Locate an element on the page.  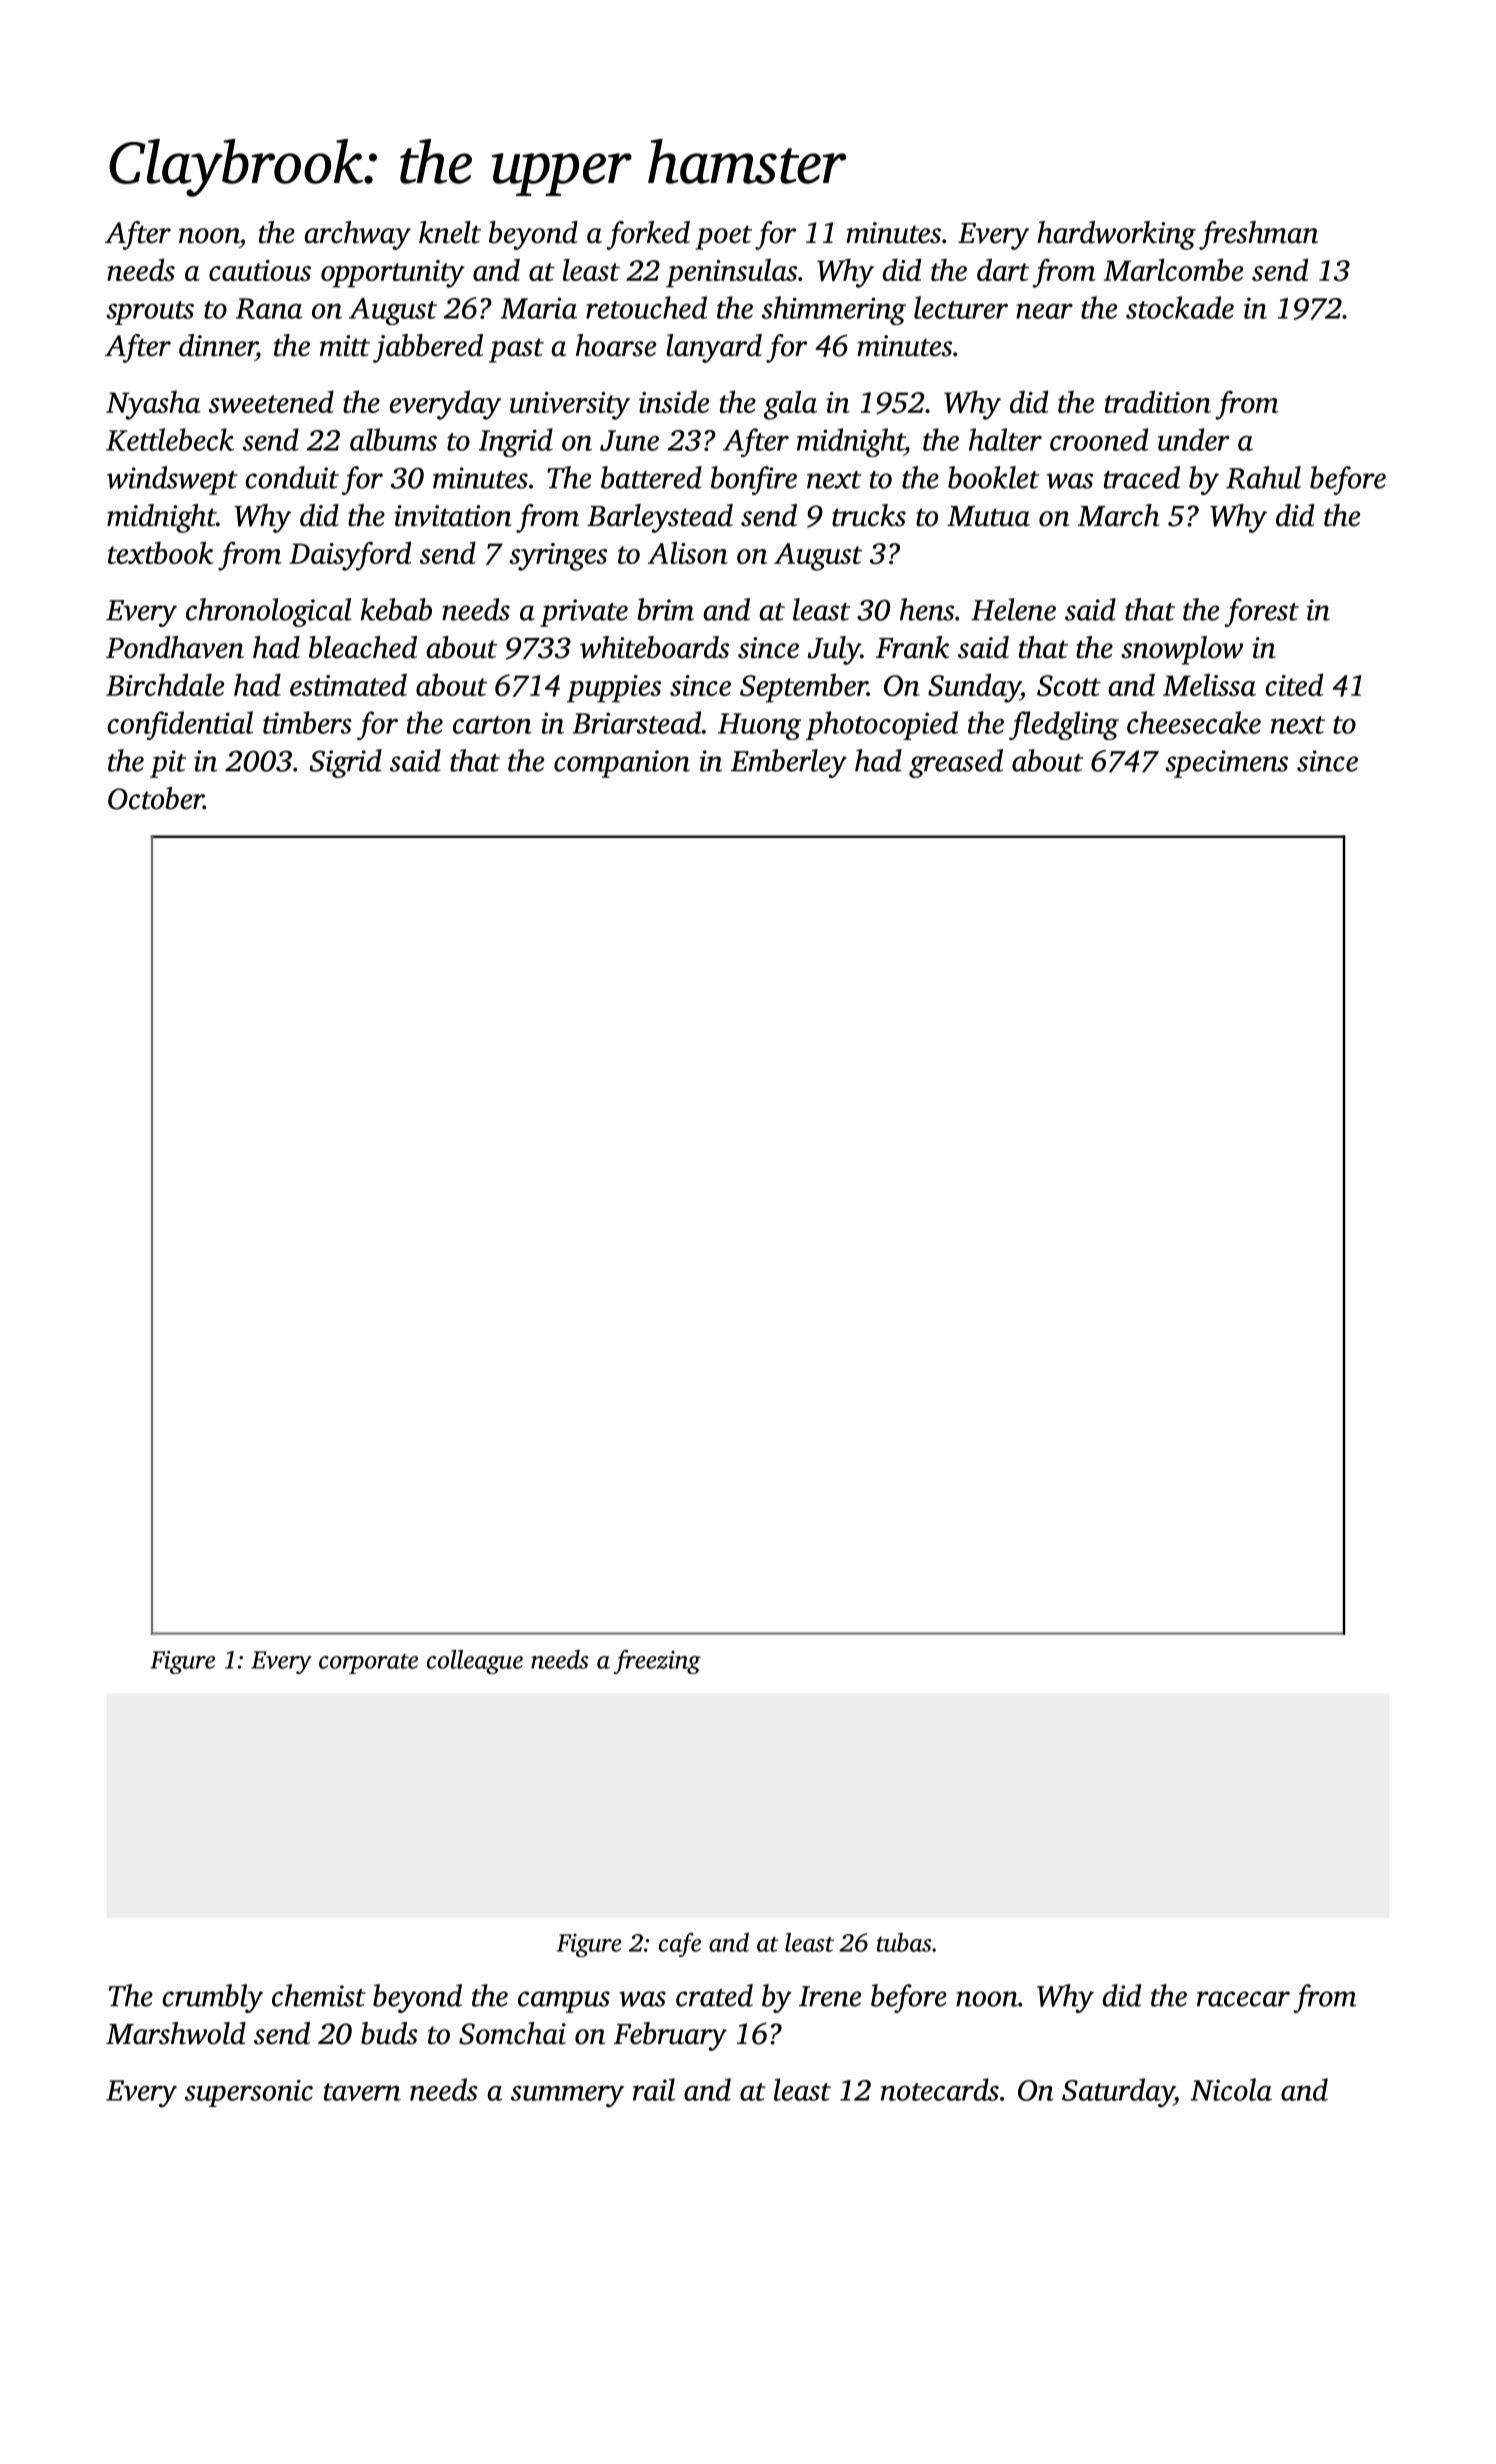
peninsulas is located at coordinates (731, 273).
